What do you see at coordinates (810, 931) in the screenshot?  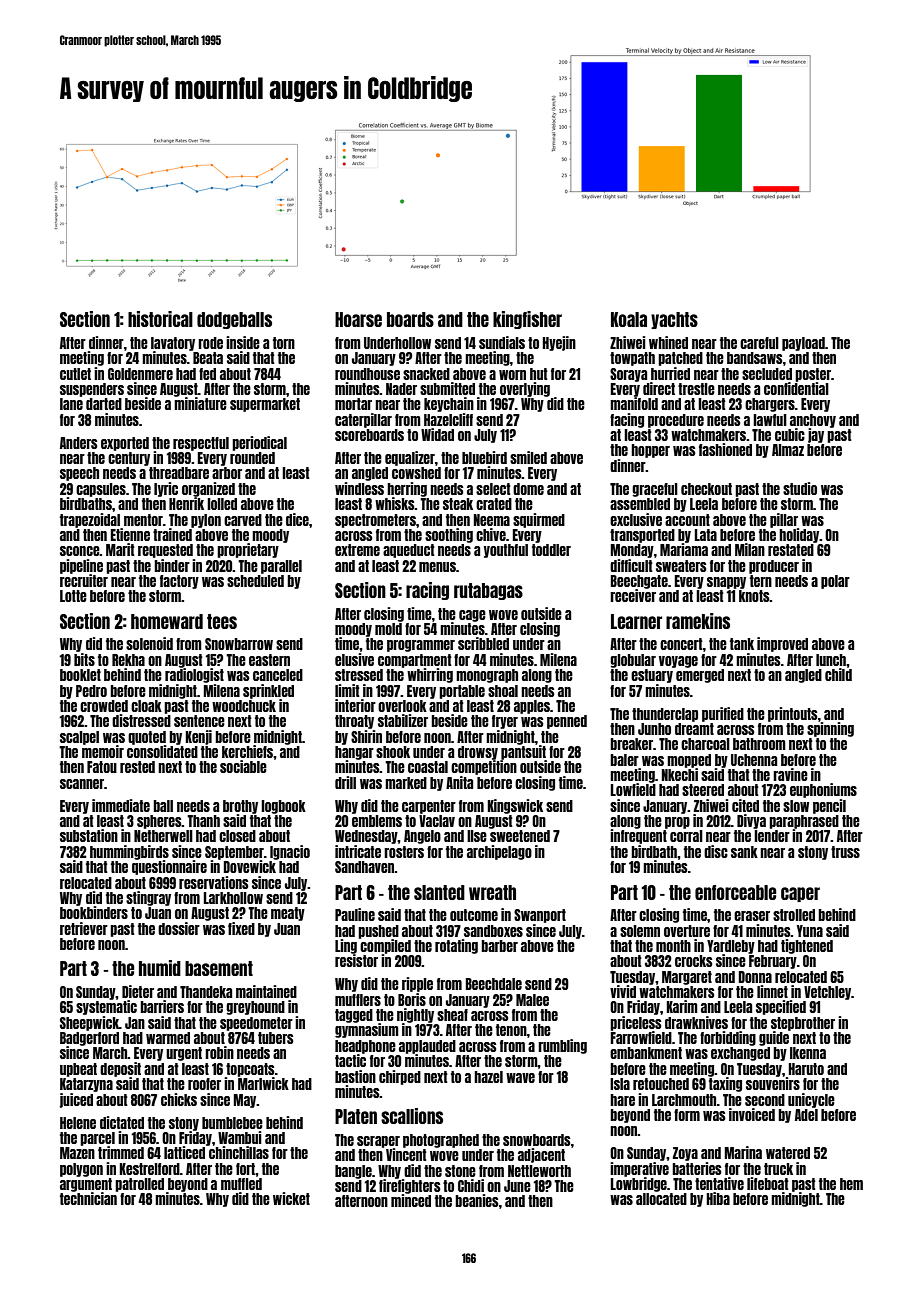 I see `Yuna` at bounding box center [810, 931].
